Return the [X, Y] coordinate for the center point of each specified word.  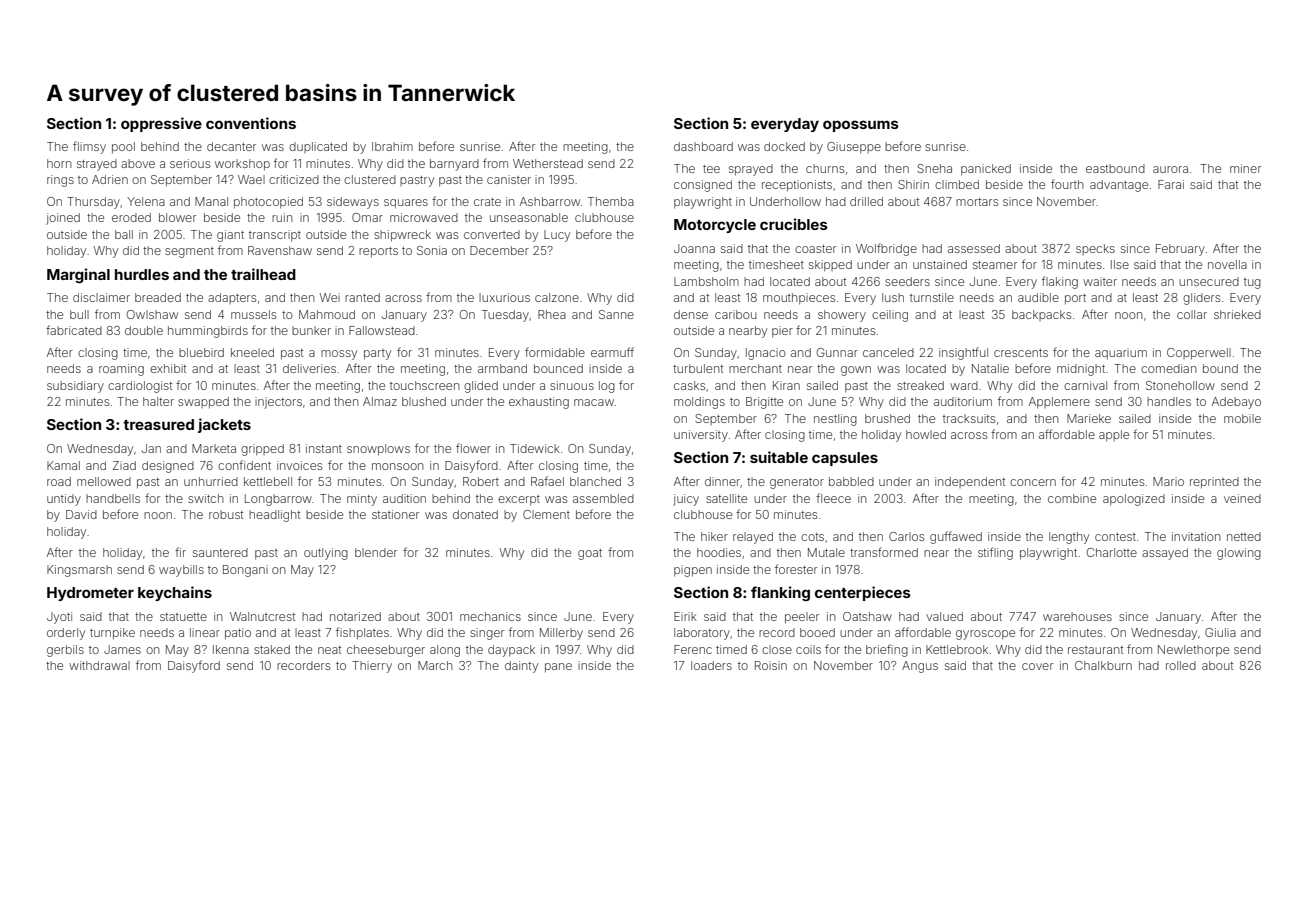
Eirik [685, 616]
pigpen [693, 571]
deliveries [309, 368]
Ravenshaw [280, 250]
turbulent [698, 368]
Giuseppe [854, 148]
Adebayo [1236, 403]
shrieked [1237, 314]
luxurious [504, 297]
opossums [861, 126]
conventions [251, 123]
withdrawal [99, 665]
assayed [1165, 554]
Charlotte [1112, 552]
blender [376, 552]
